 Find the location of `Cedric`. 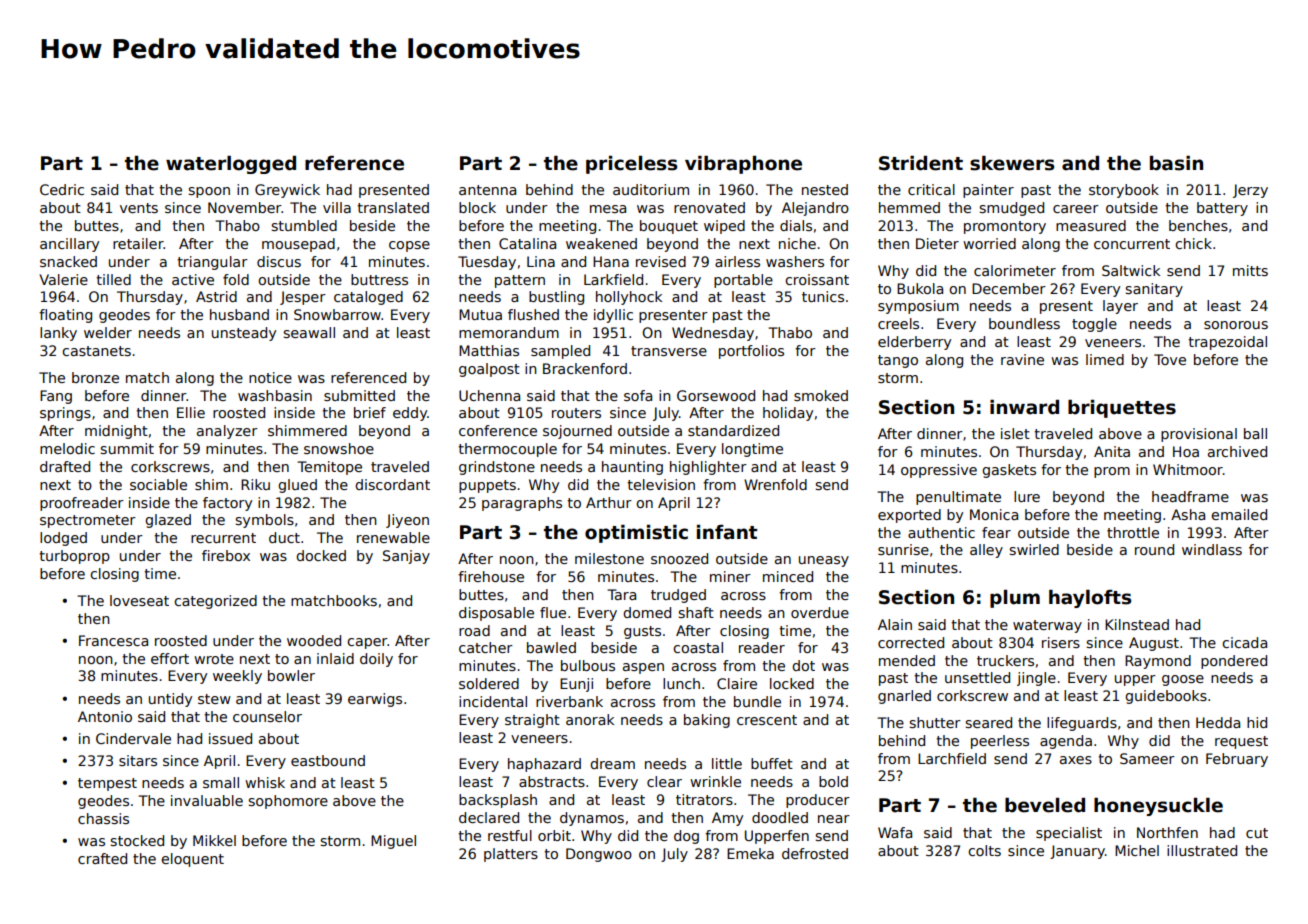

Cedric is located at coordinates (62, 189).
